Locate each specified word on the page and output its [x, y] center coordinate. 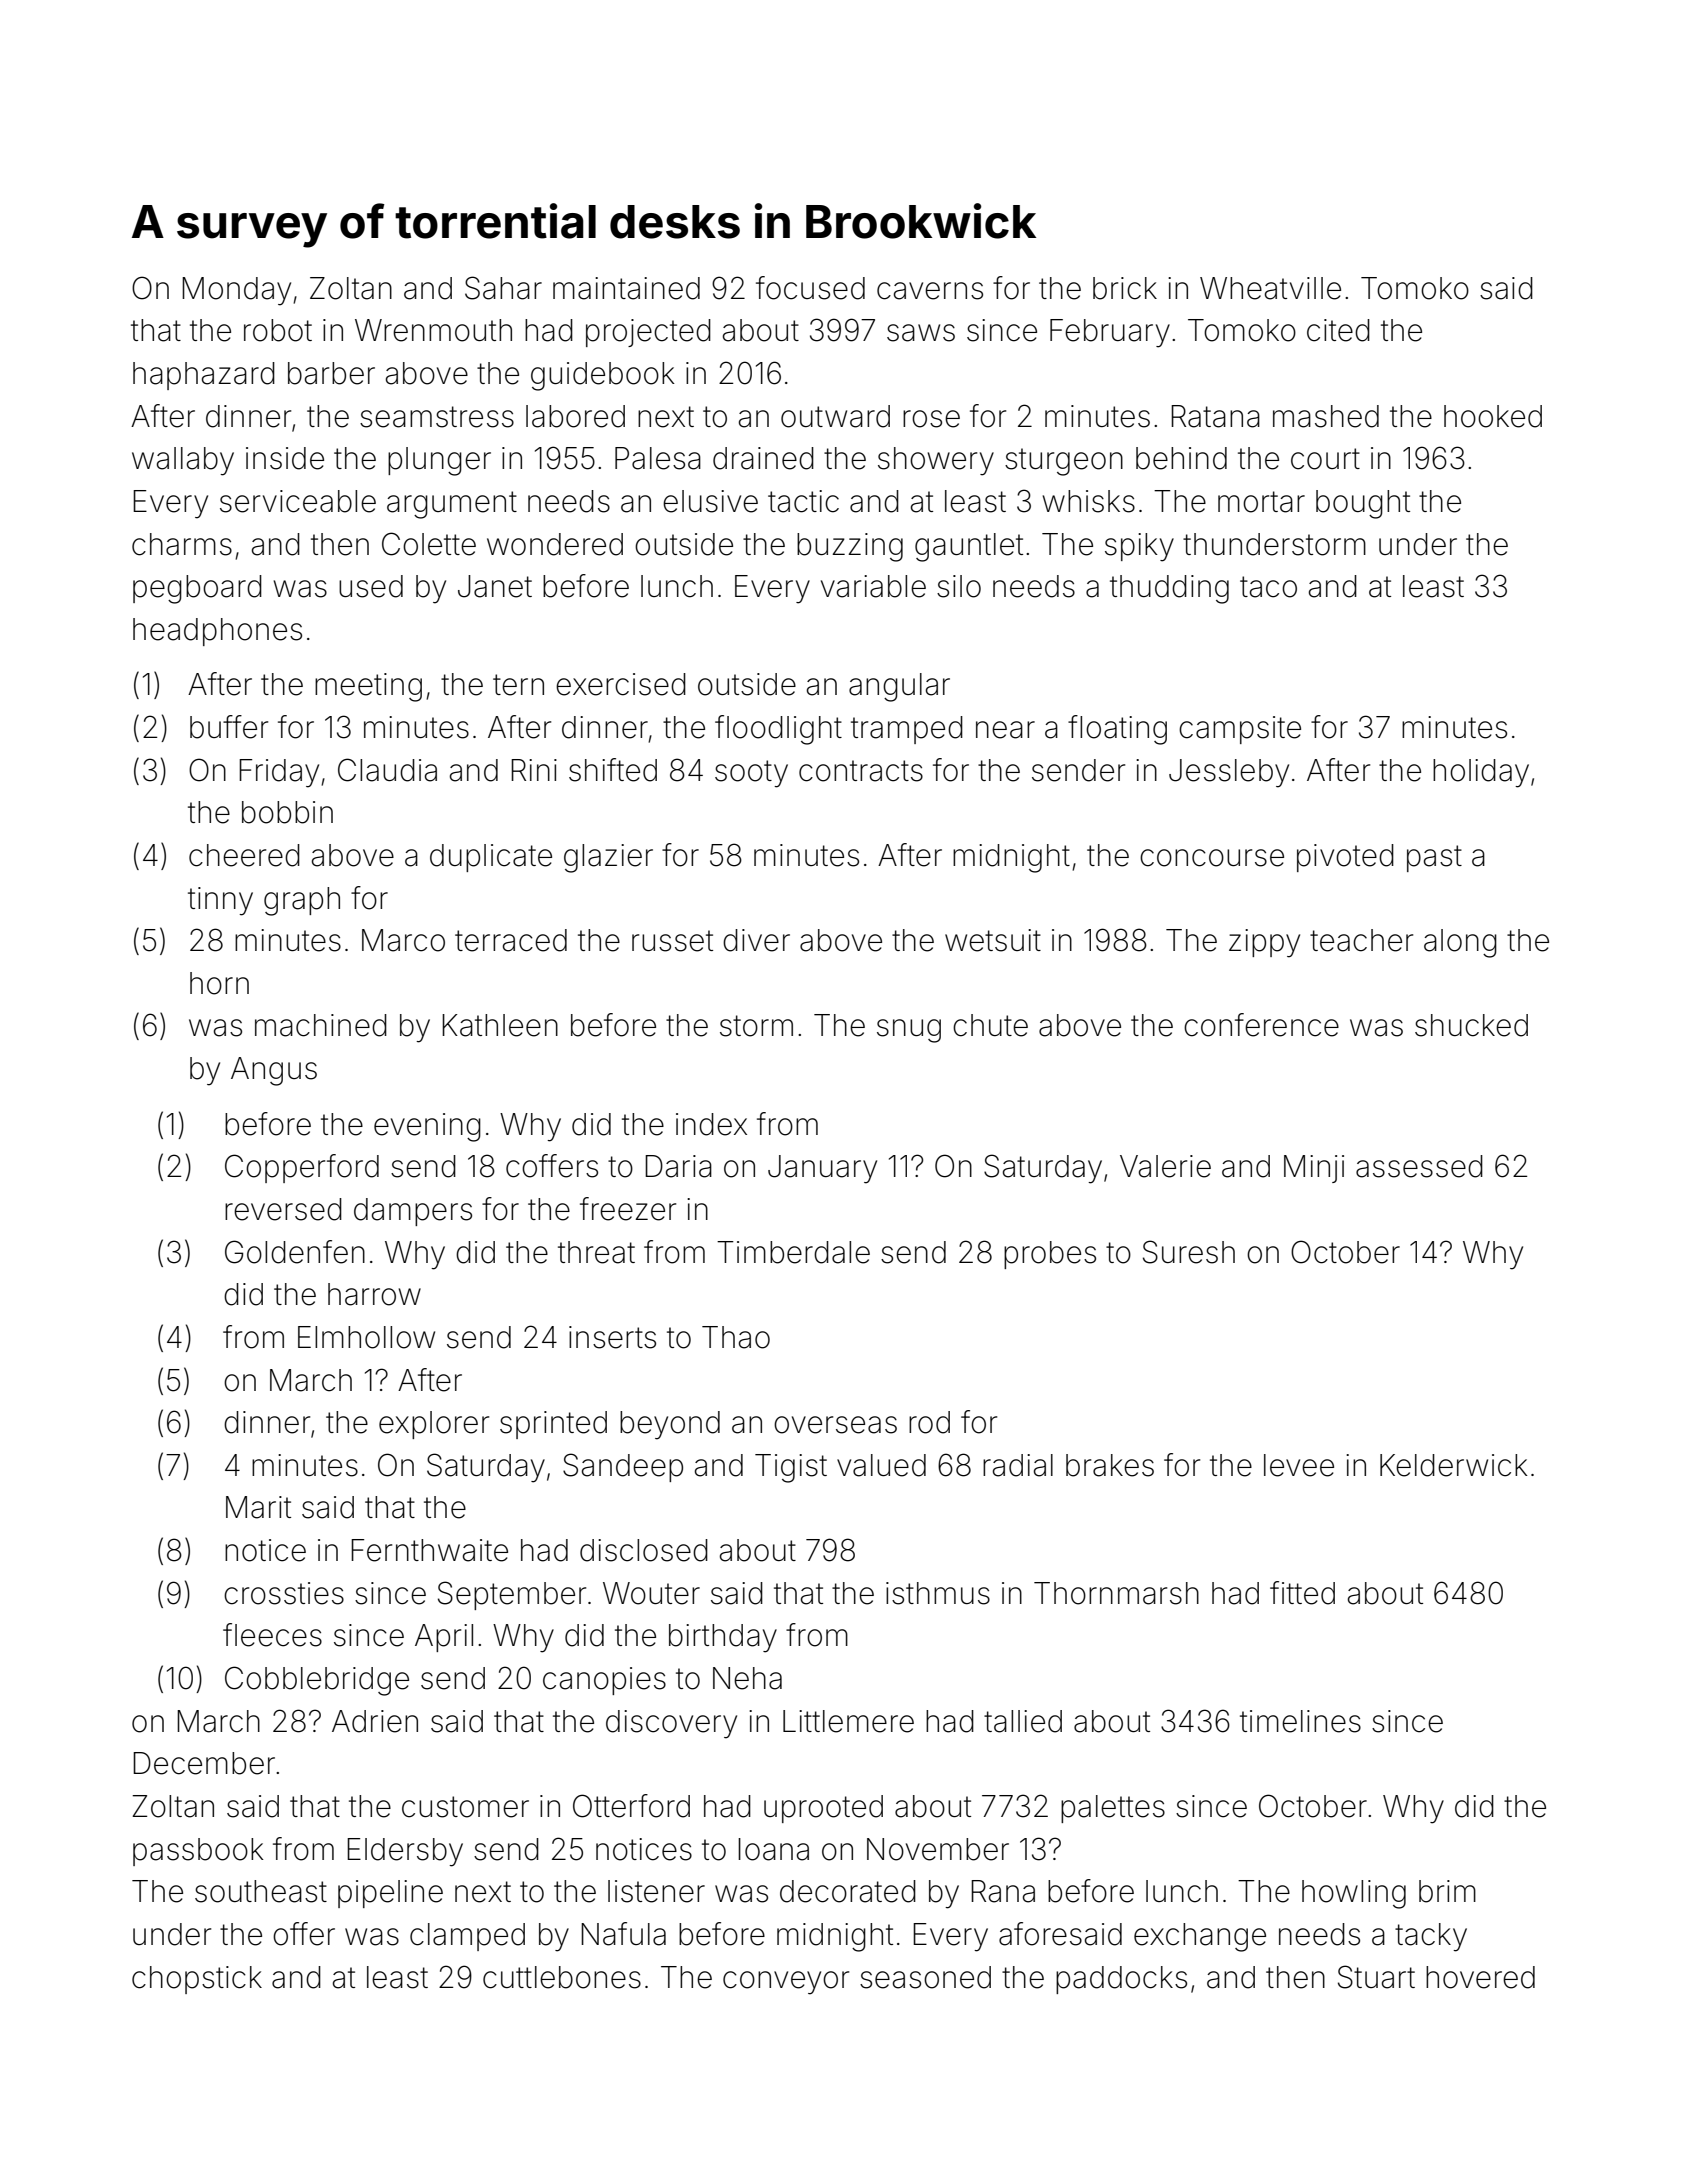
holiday [1481, 773]
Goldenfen [295, 1252]
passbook [198, 1852]
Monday [236, 291]
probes [1050, 1255]
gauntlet [969, 547]
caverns [930, 291]
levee [1299, 1465]
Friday [279, 773]
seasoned [925, 1977]
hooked [1493, 416]
